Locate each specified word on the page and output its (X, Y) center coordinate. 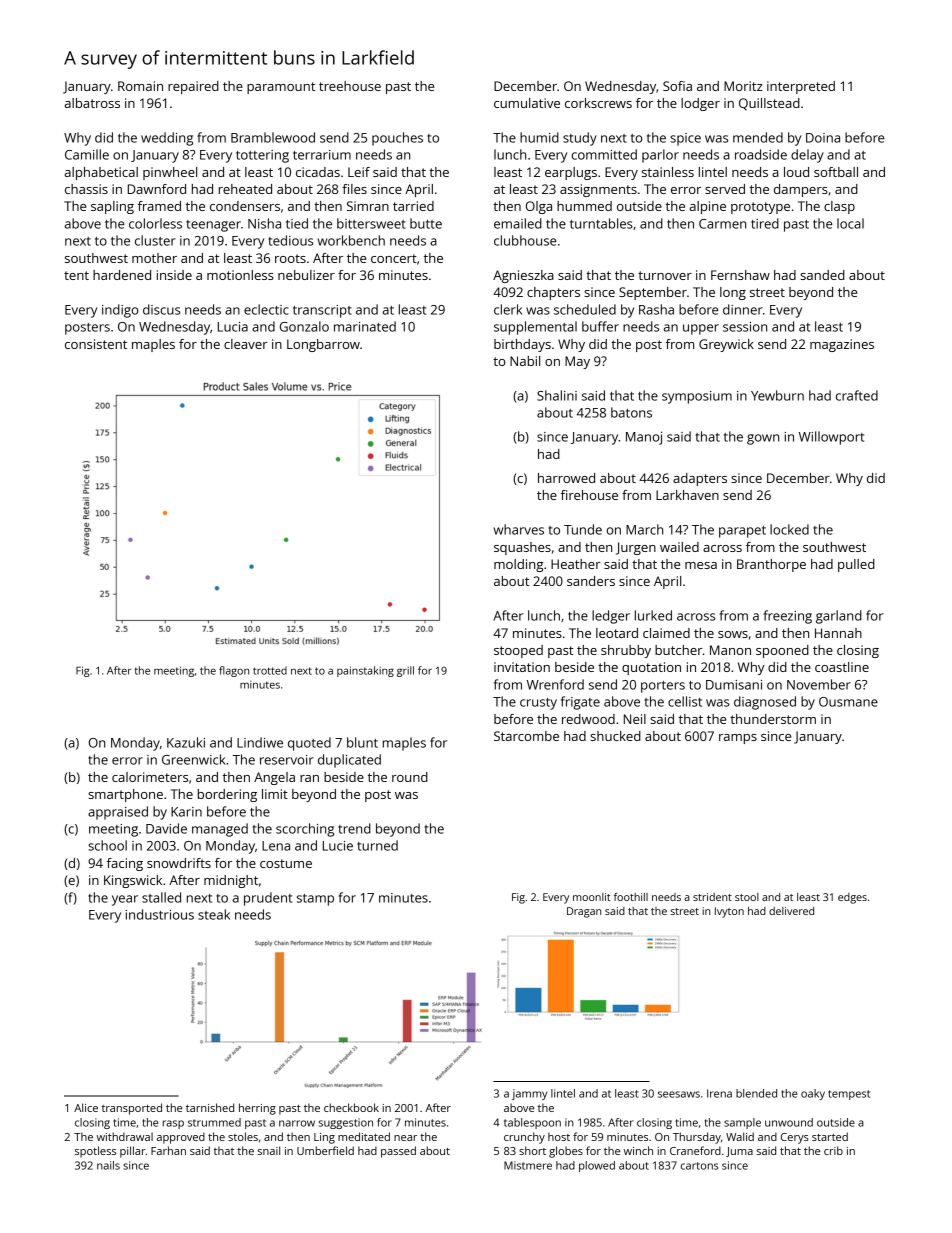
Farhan (168, 1150)
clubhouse (525, 240)
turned (377, 845)
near (405, 1138)
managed (220, 830)
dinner (743, 309)
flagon (234, 671)
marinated (365, 326)
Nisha (264, 223)
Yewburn (777, 395)
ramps (738, 739)
